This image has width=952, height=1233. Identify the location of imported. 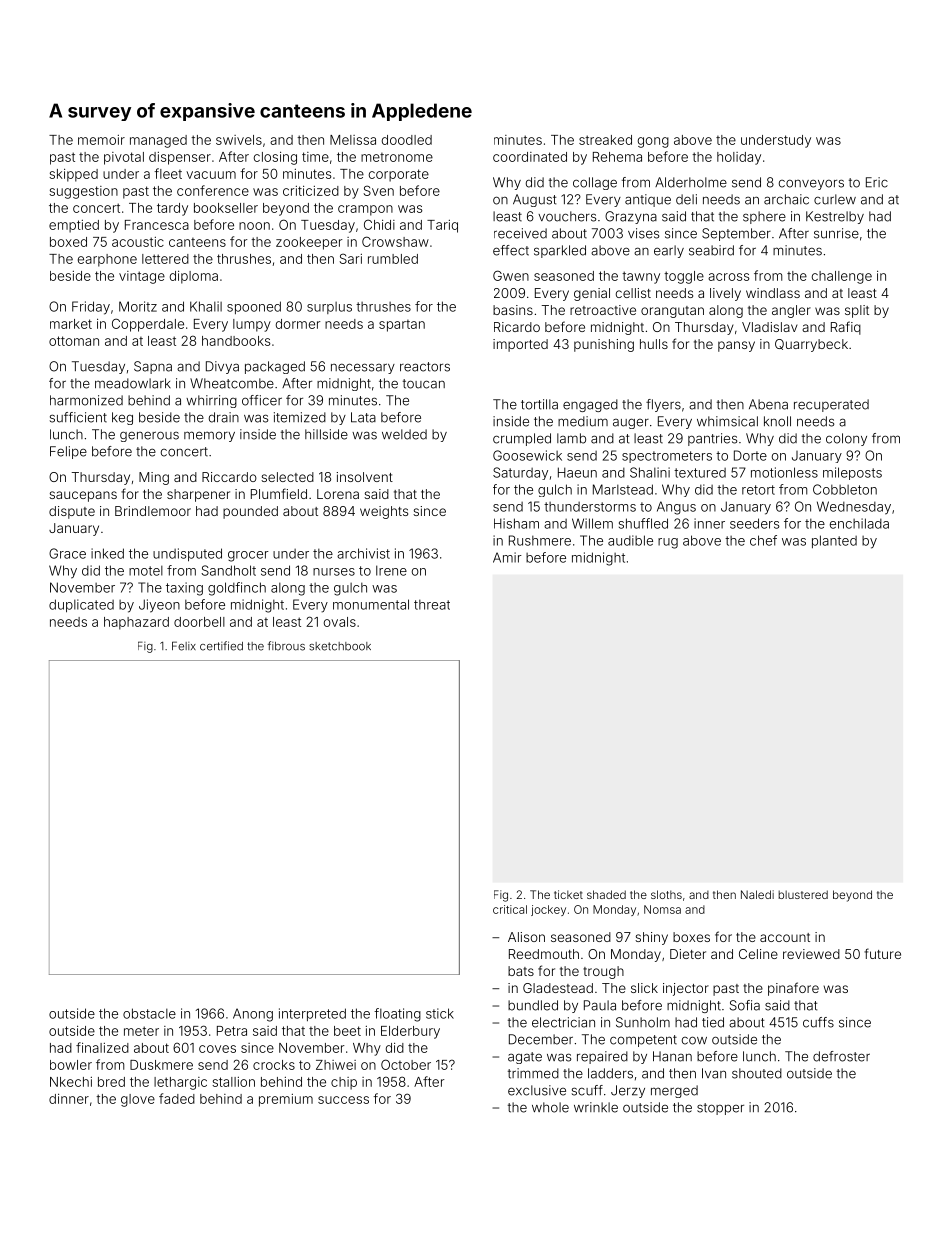
(520, 345).
